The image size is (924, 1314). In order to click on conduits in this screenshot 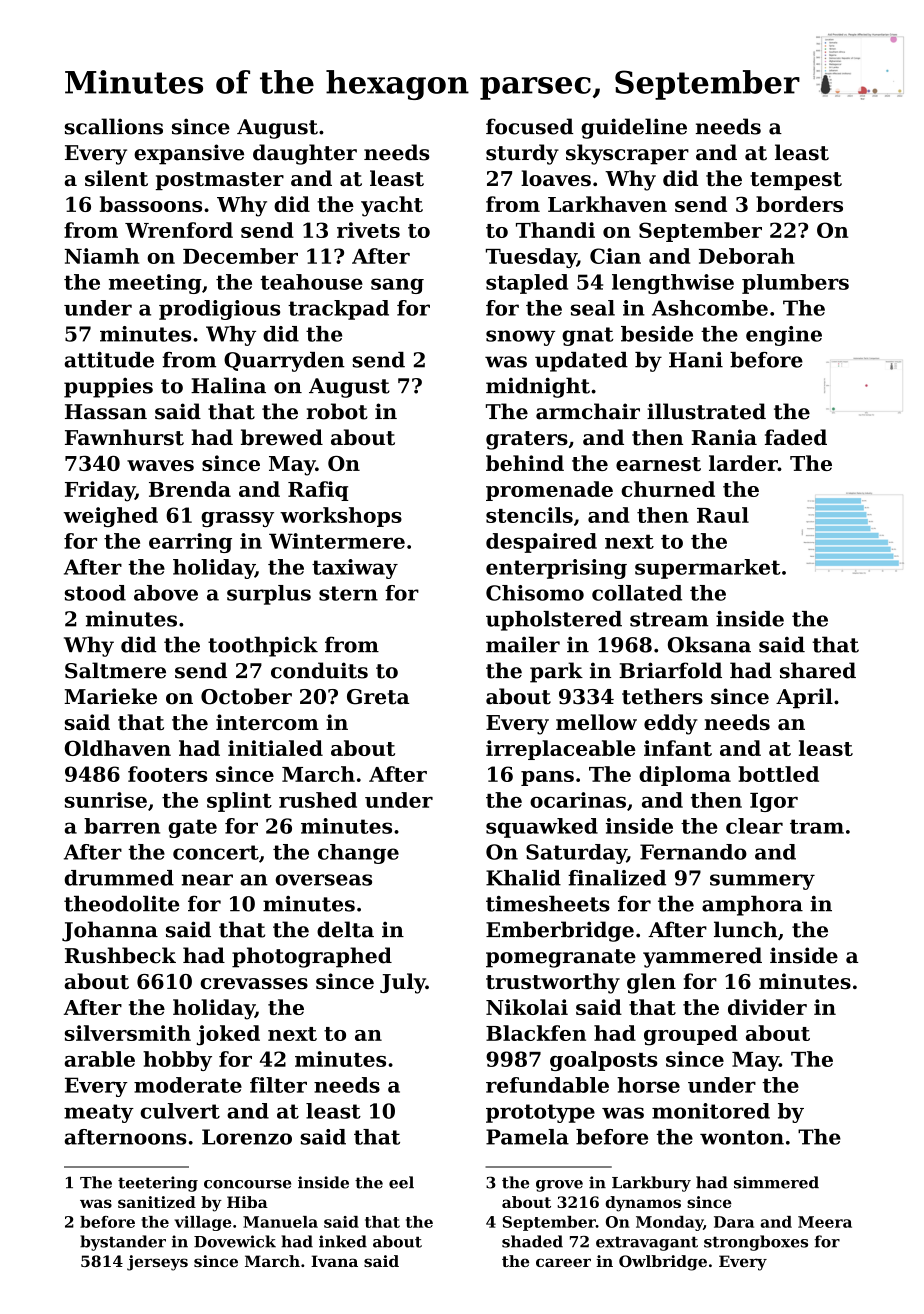, I will do `click(319, 670)`.
